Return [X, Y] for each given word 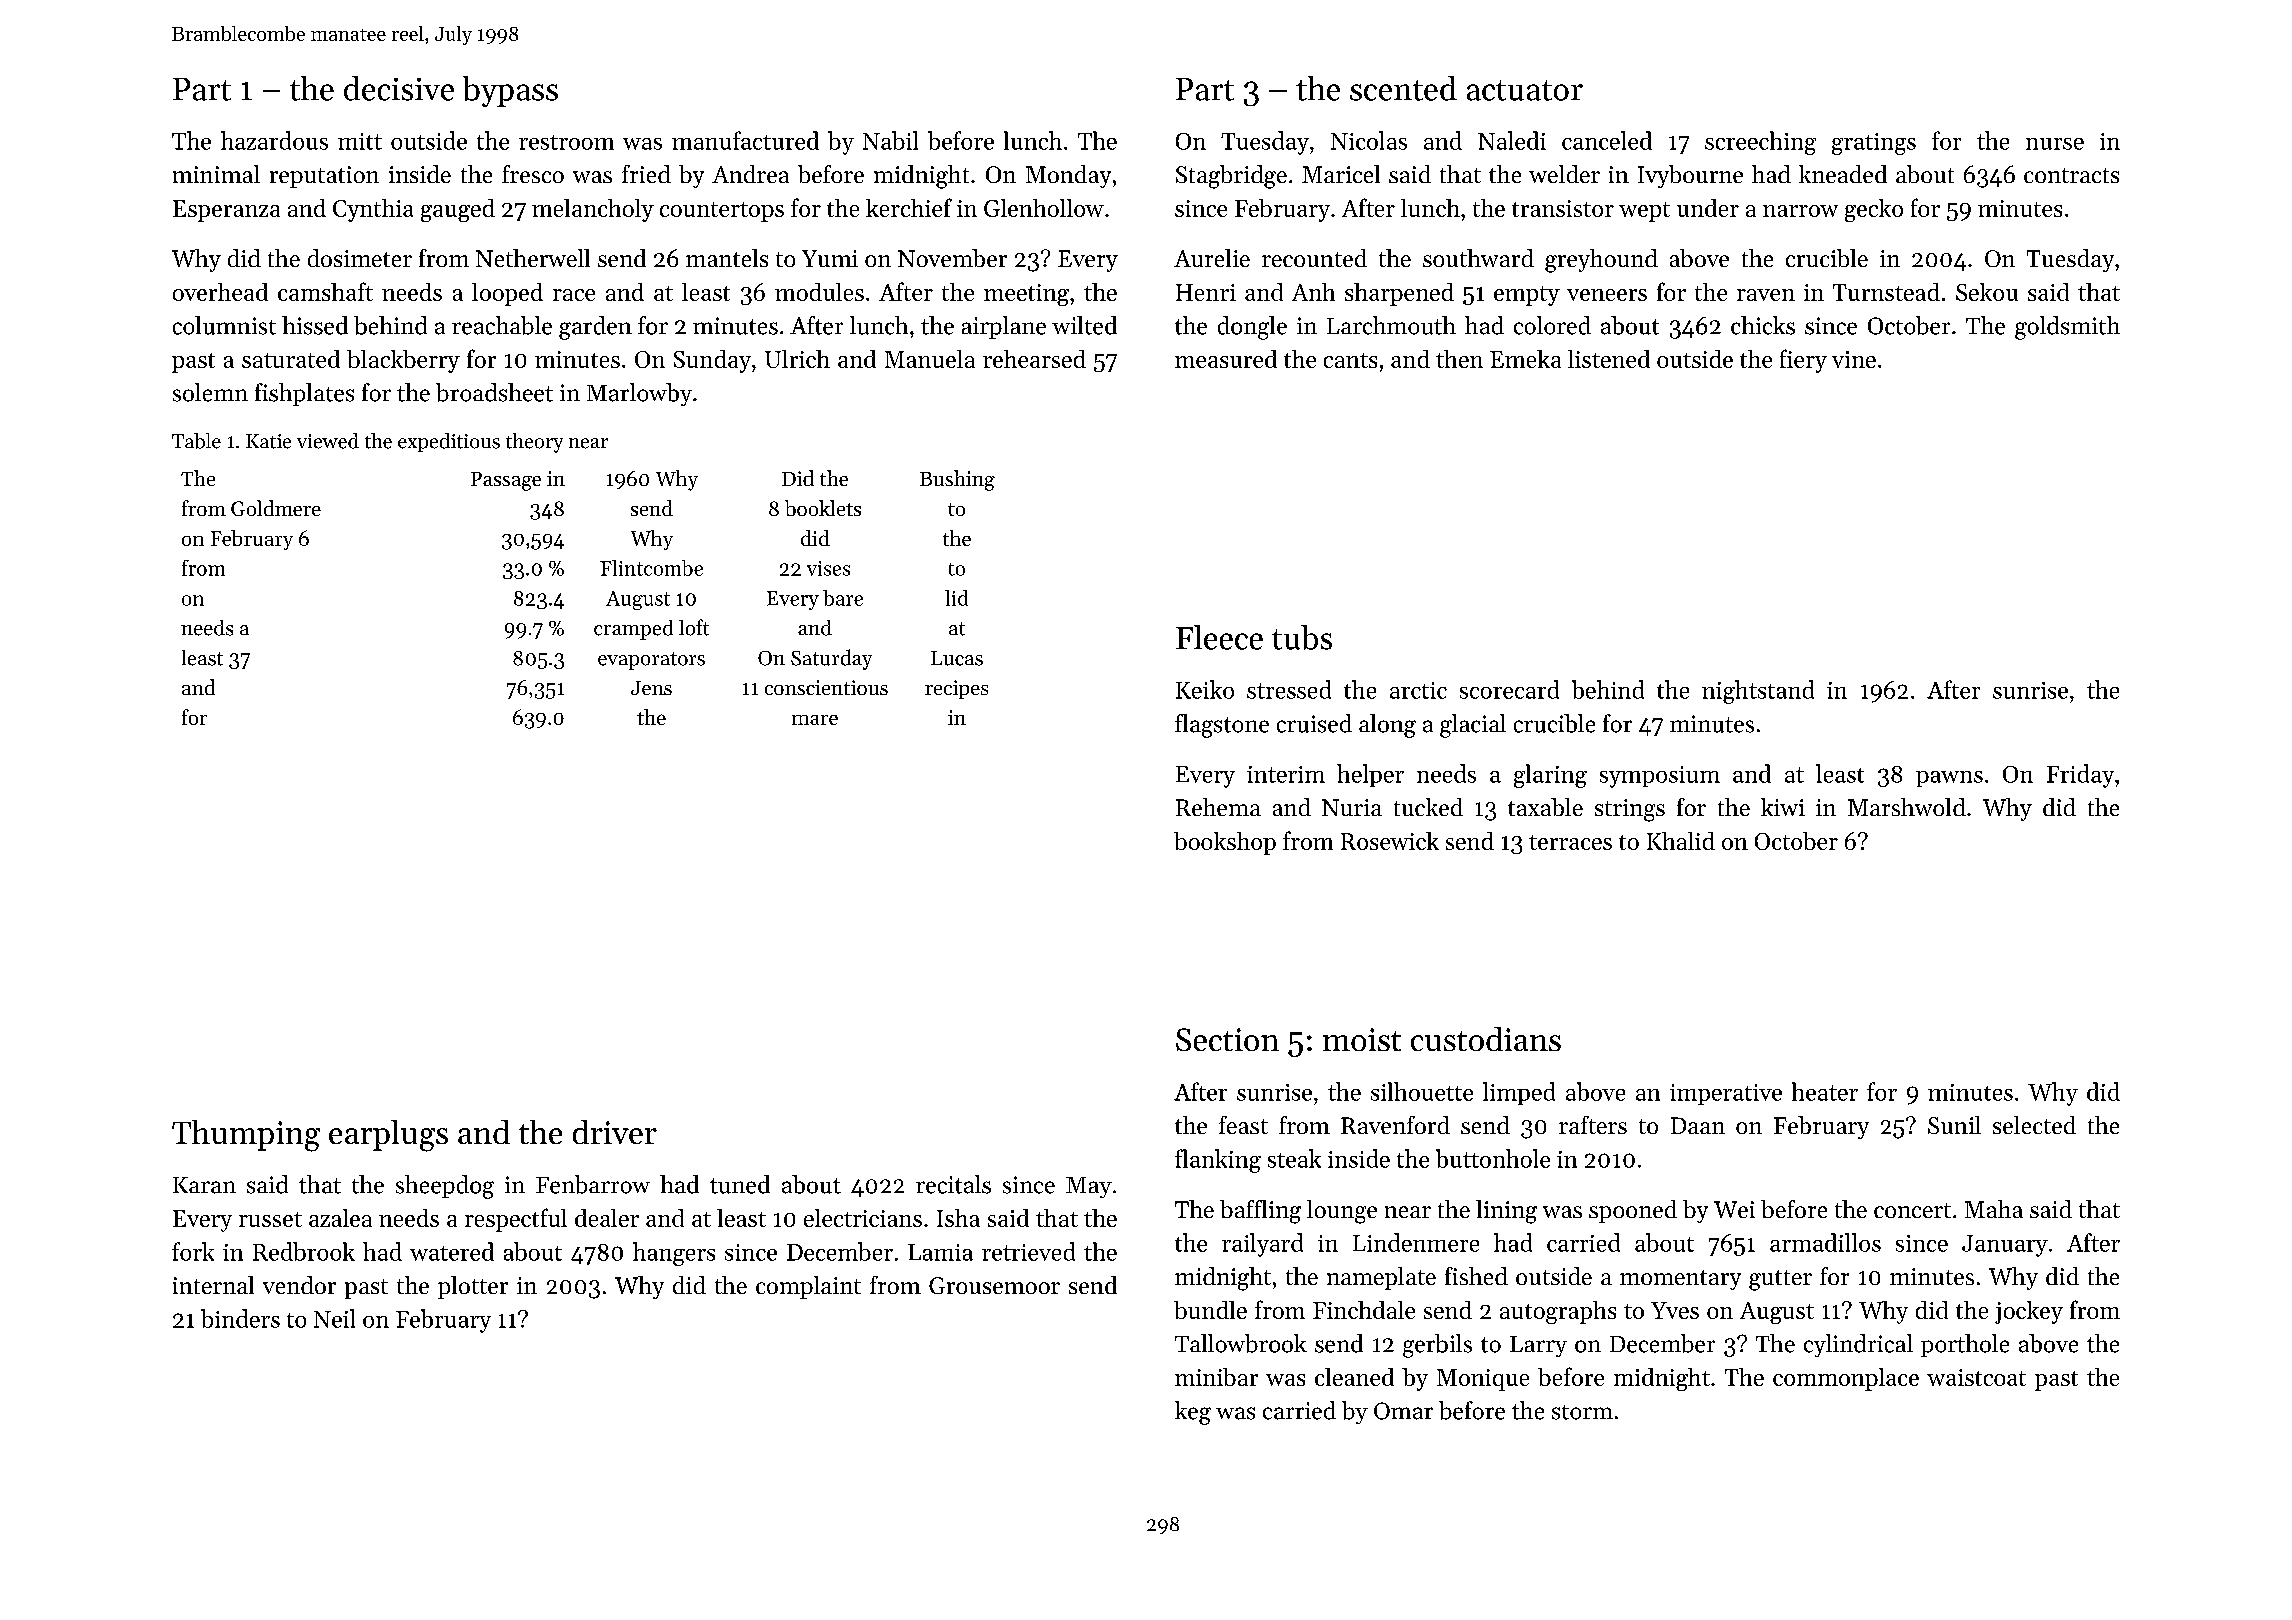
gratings [1874, 144]
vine [1854, 359]
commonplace [1846, 1379]
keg [1193, 1413]
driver [615, 1132]
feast [1243, 1125]
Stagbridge [1231, 177]
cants [1350, 360]
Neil [334, 1318]
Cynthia [373, 210]
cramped [633, 630]
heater [1825, 1091]
